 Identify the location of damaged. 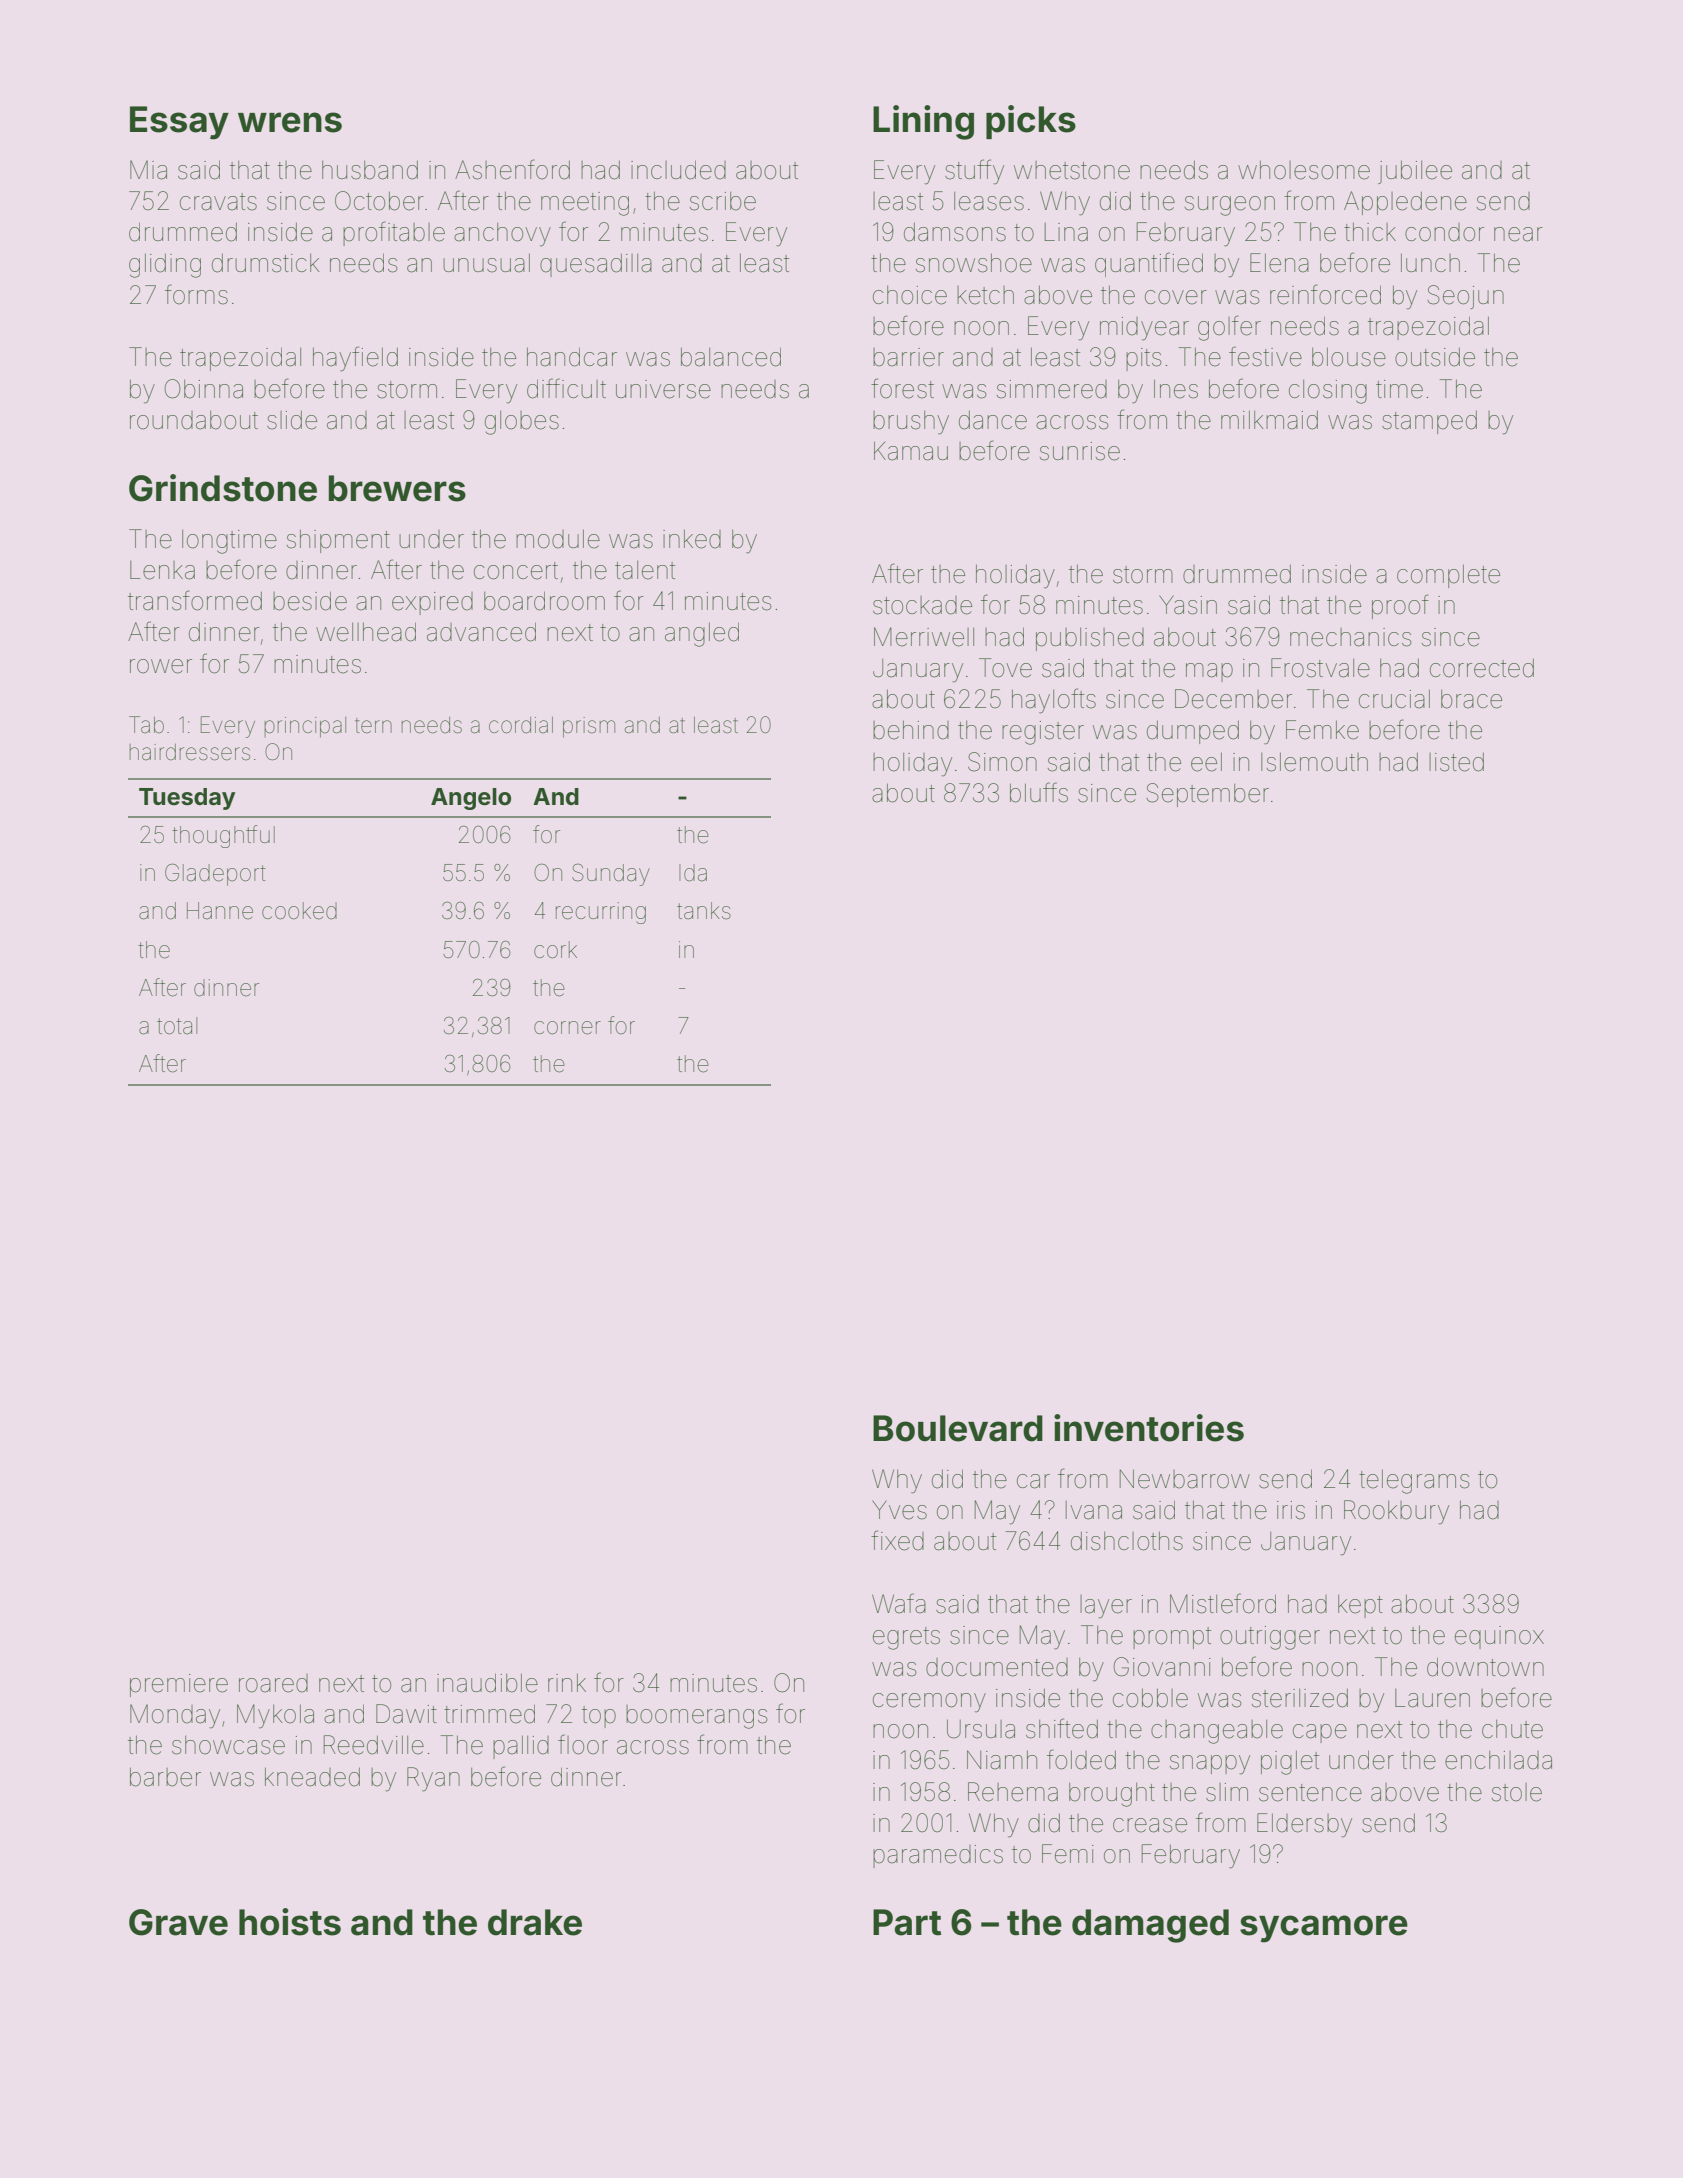
(1150, 1926).
